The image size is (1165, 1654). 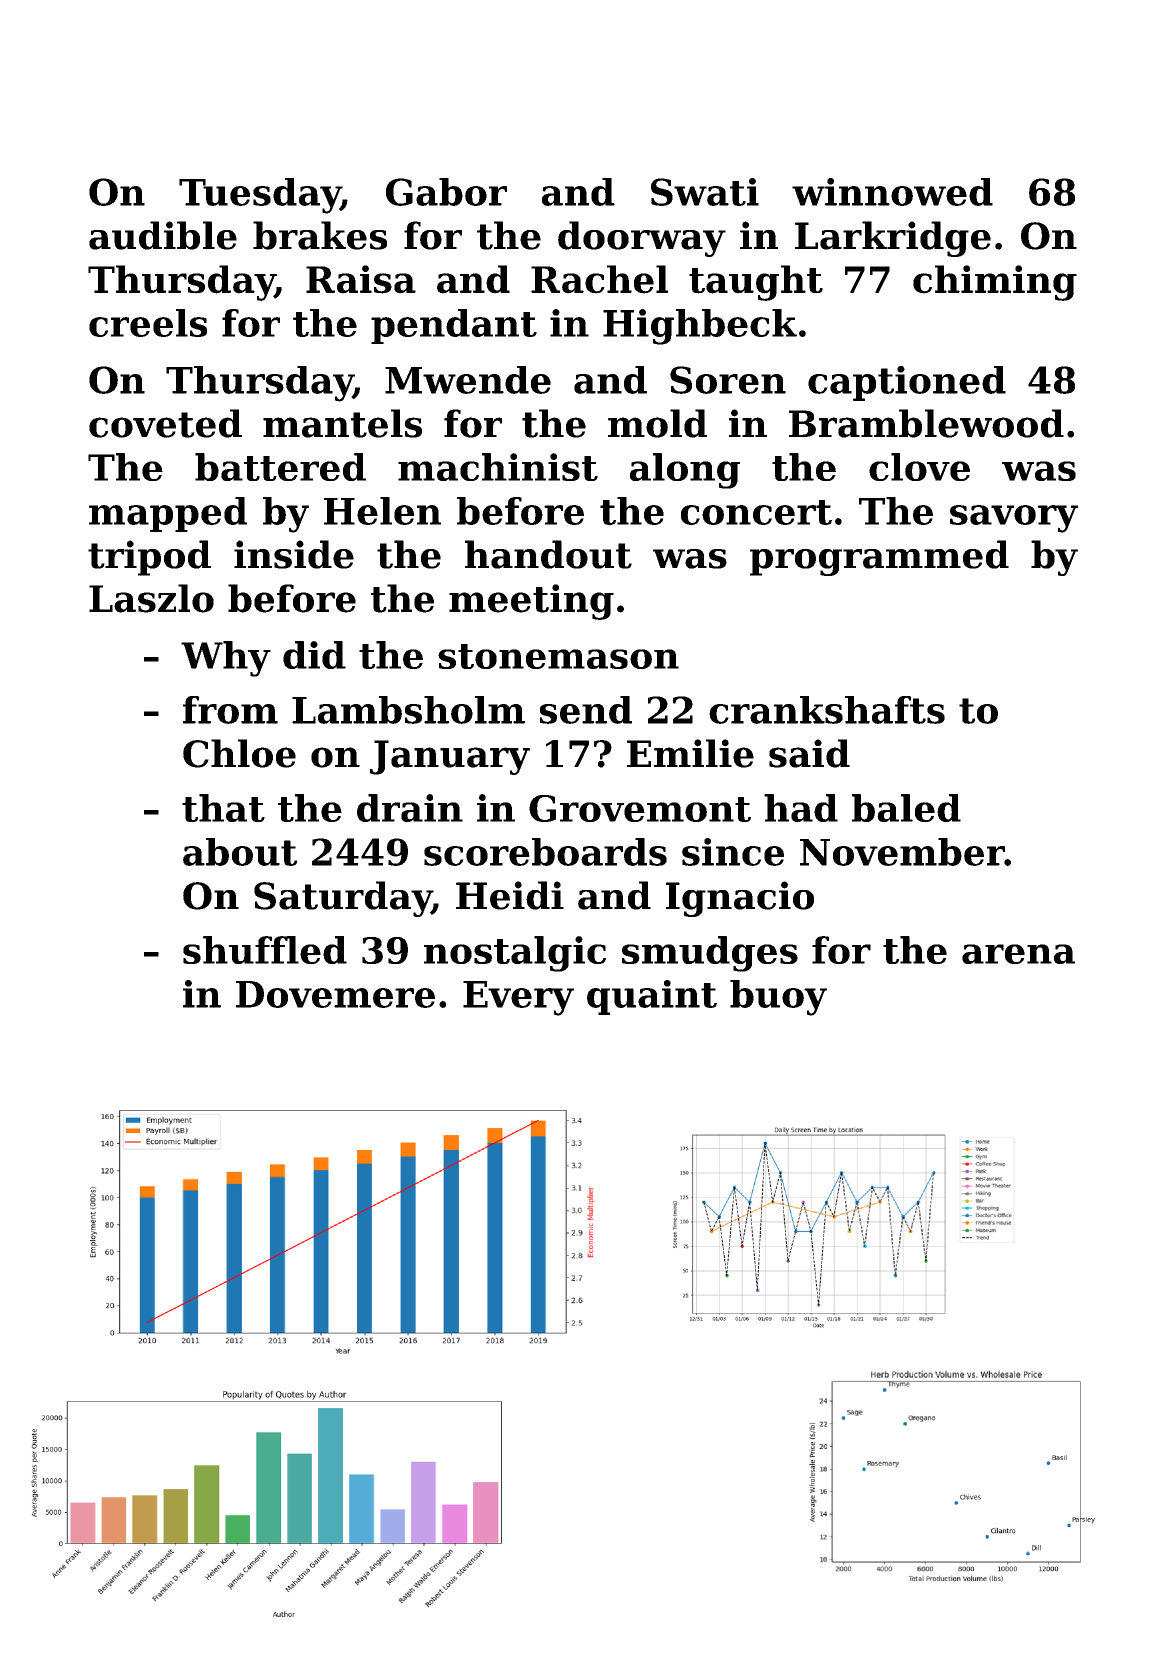 What do you see at coordinates (995, 283) in the screenshot?
I see `chiming` at bounding box center [995, 283].
